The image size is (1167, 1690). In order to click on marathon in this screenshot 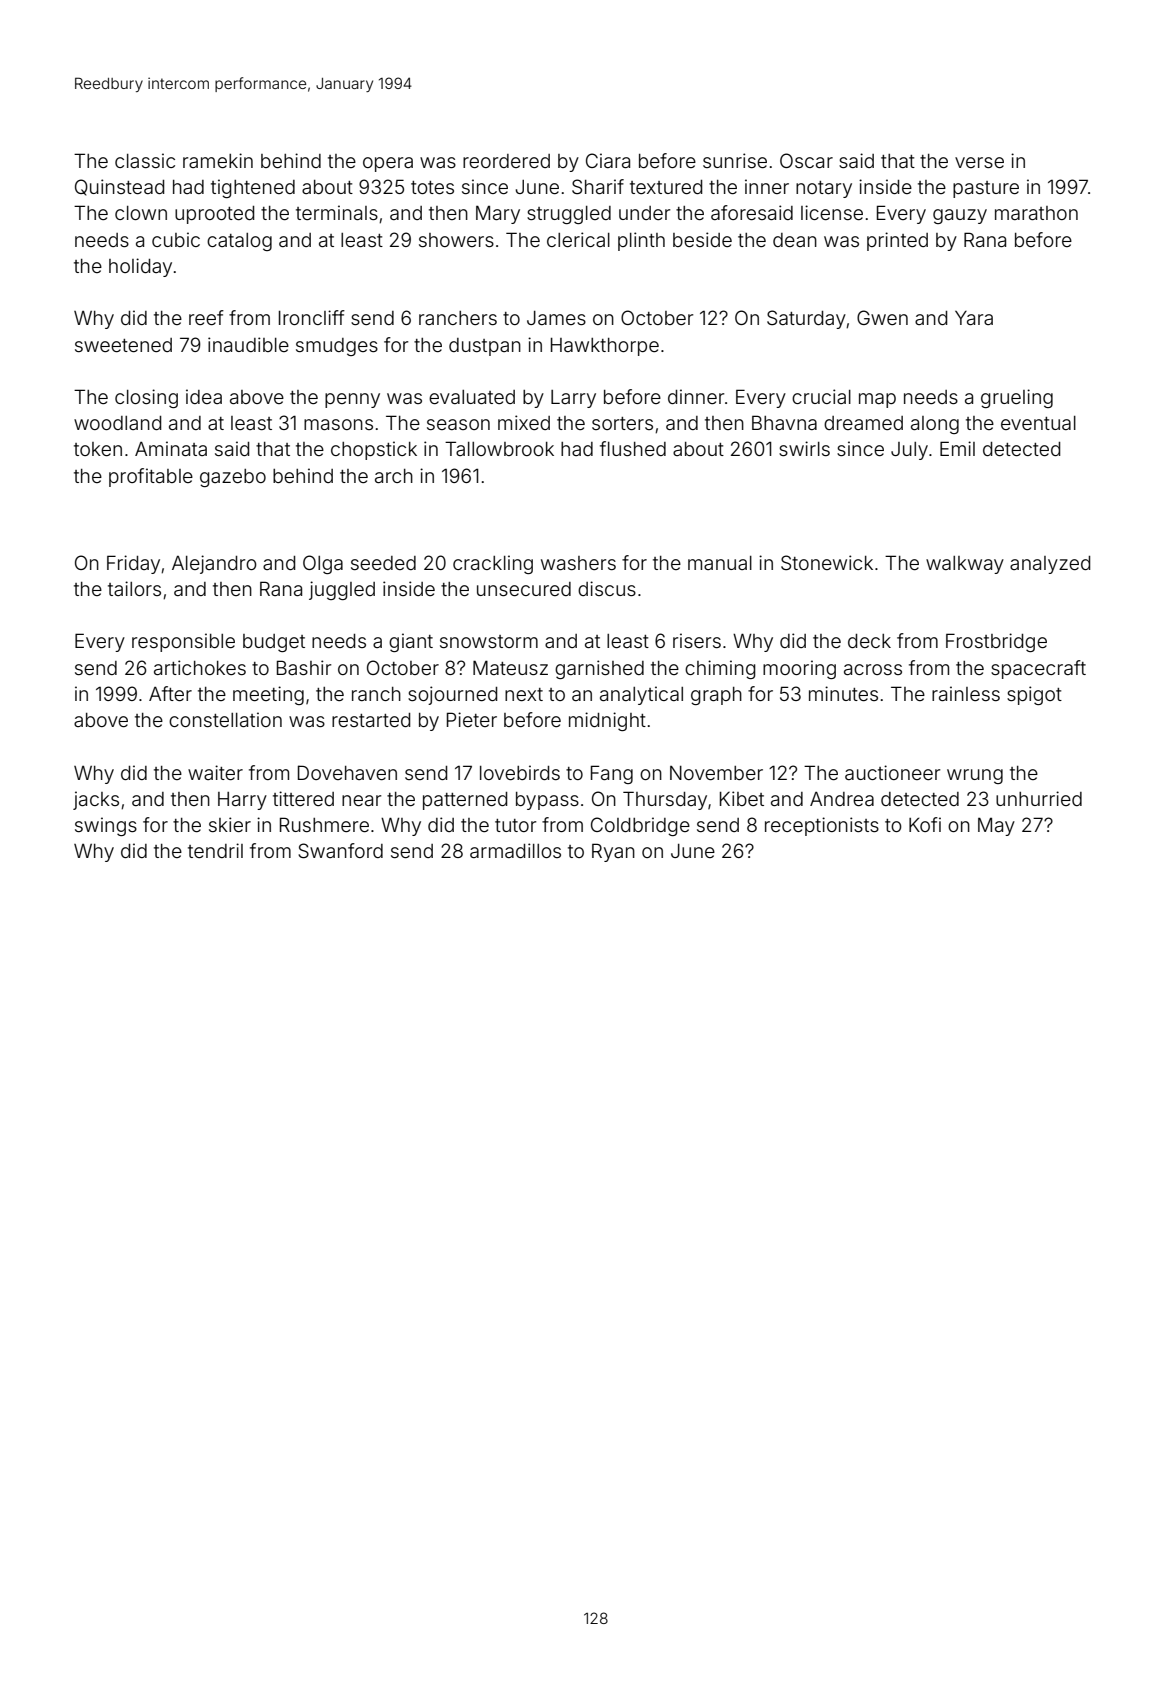, I will do `click(1036, 213)`.
